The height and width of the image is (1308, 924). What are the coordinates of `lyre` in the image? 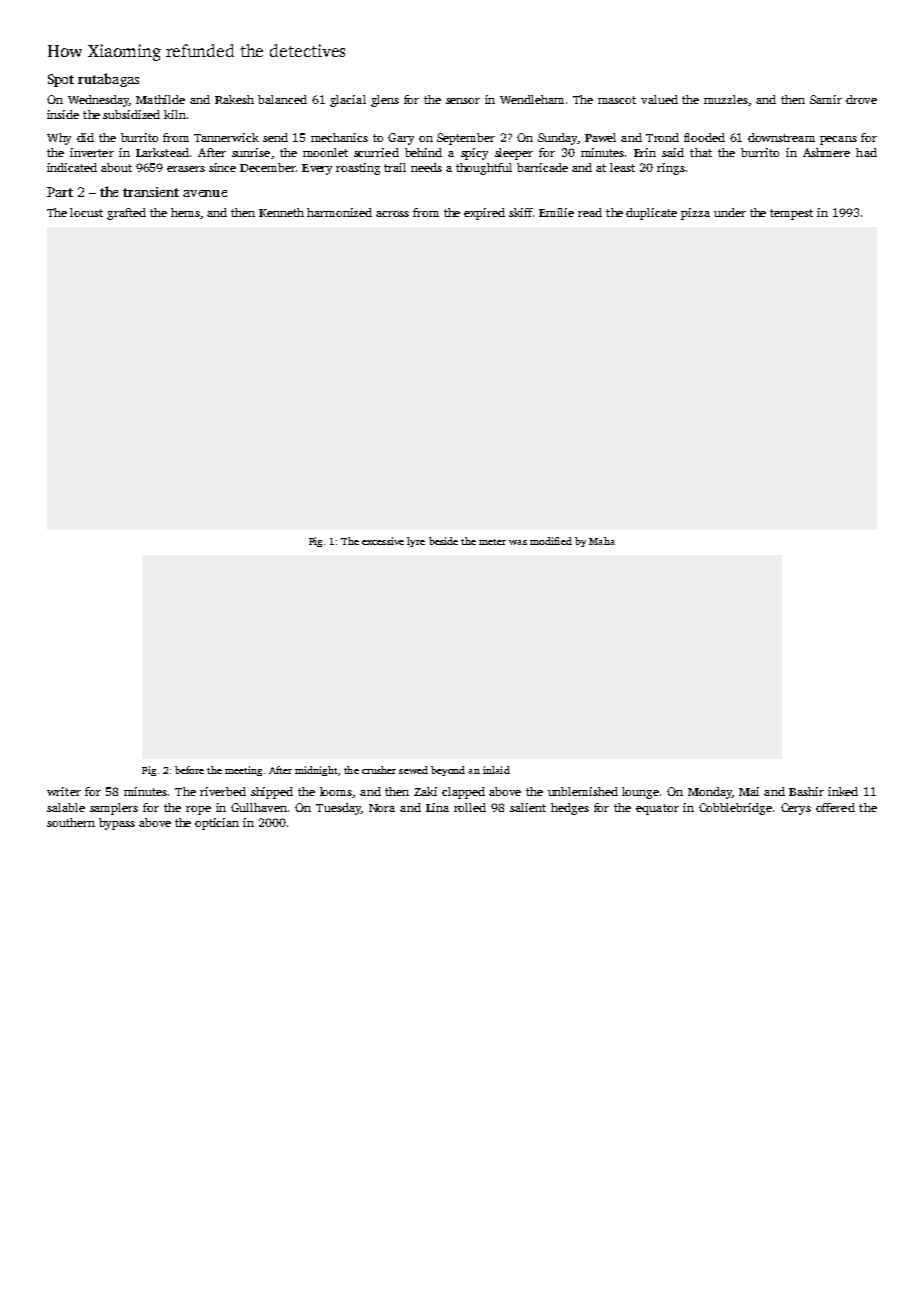 It's located at (416, 542).
